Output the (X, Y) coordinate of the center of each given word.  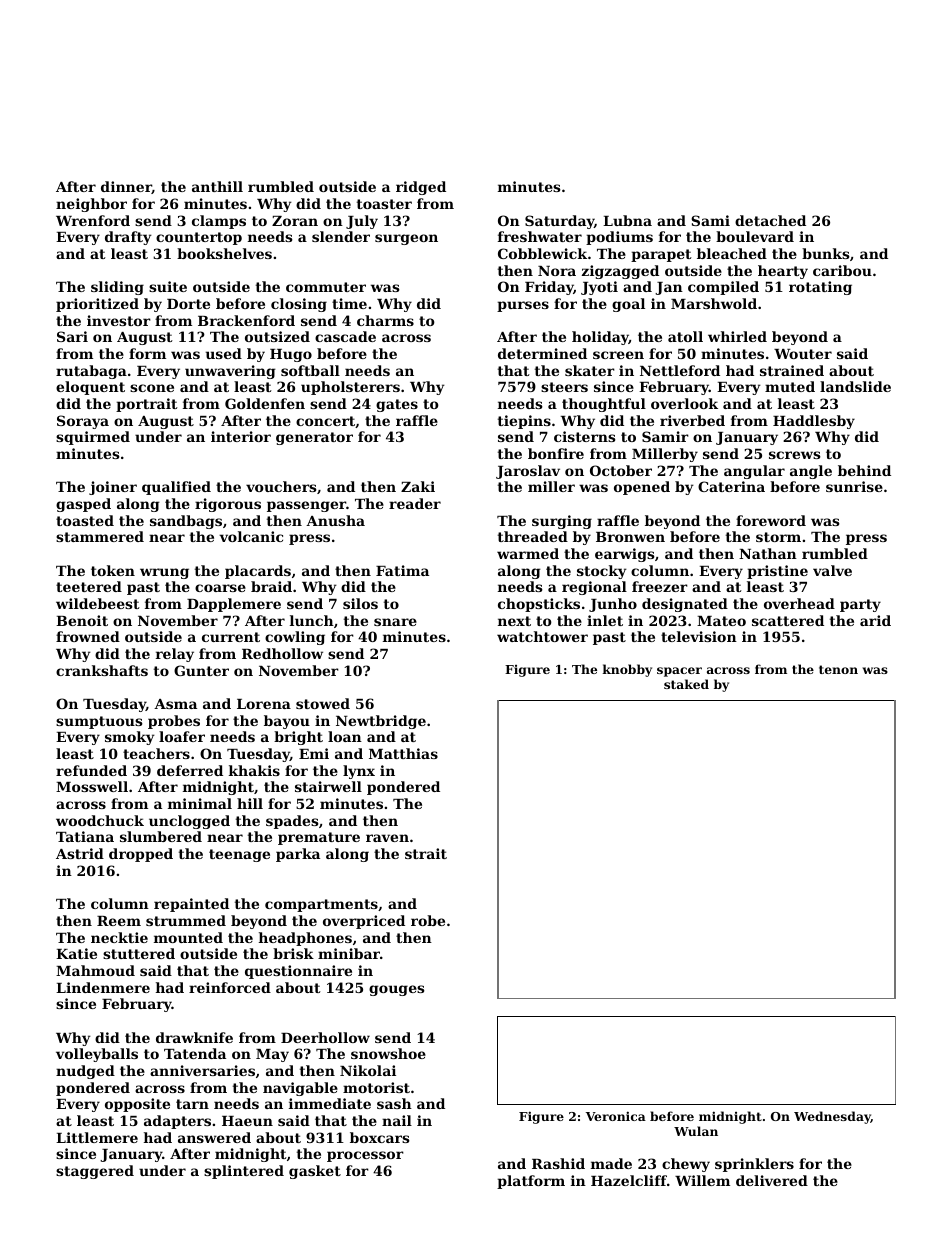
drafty (128, 238)
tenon (838, 669)
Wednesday (832, 1117)
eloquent (90, 388)
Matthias (403, 753)
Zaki (418, 486)
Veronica (616, 1116)
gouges (397, 990)
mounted (188, 937)
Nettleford (680, 370)
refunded (91, 770)
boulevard (755, 236)
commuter (326, 287)
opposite (137, 1105)
